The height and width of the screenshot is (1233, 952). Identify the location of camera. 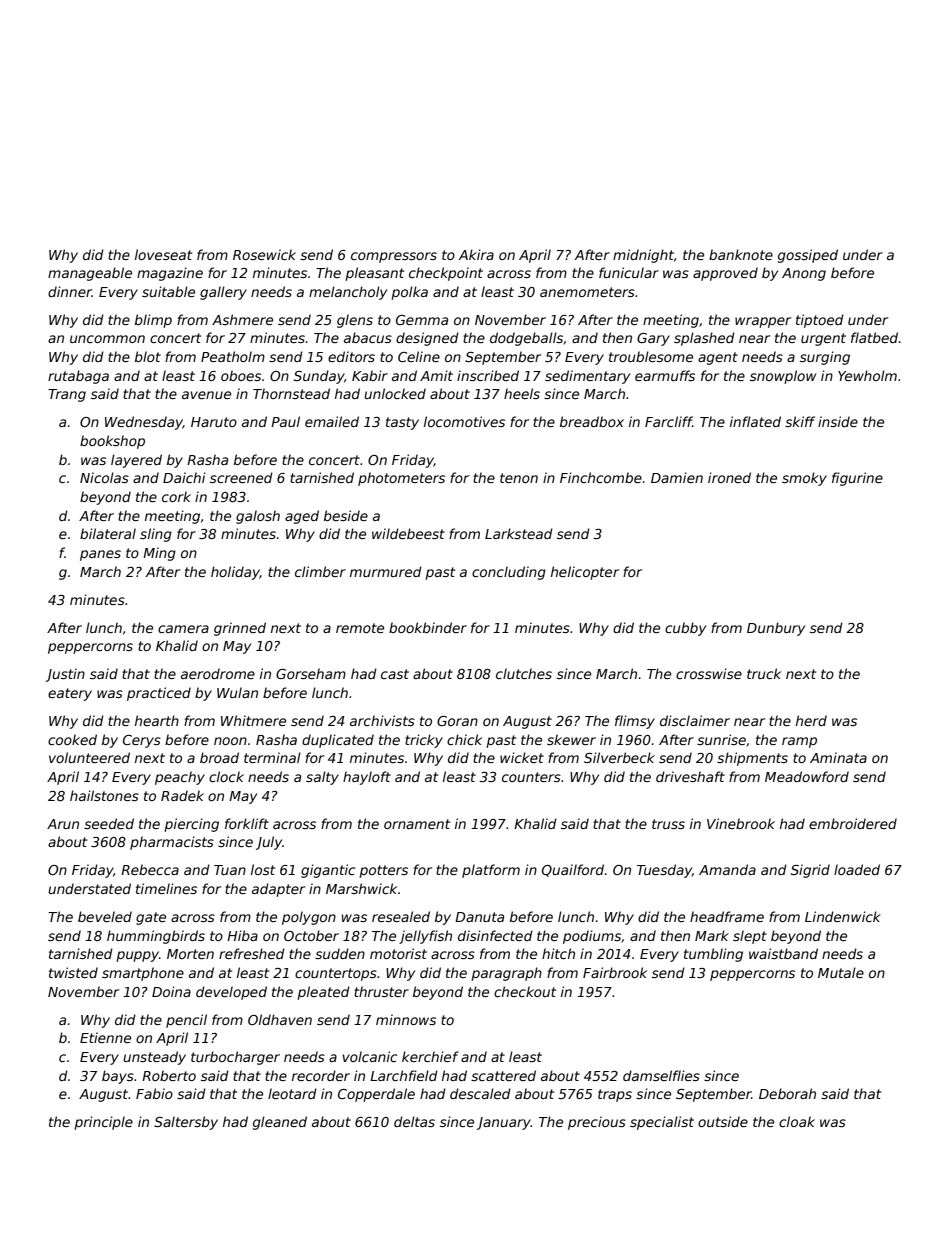
(183, 629).
